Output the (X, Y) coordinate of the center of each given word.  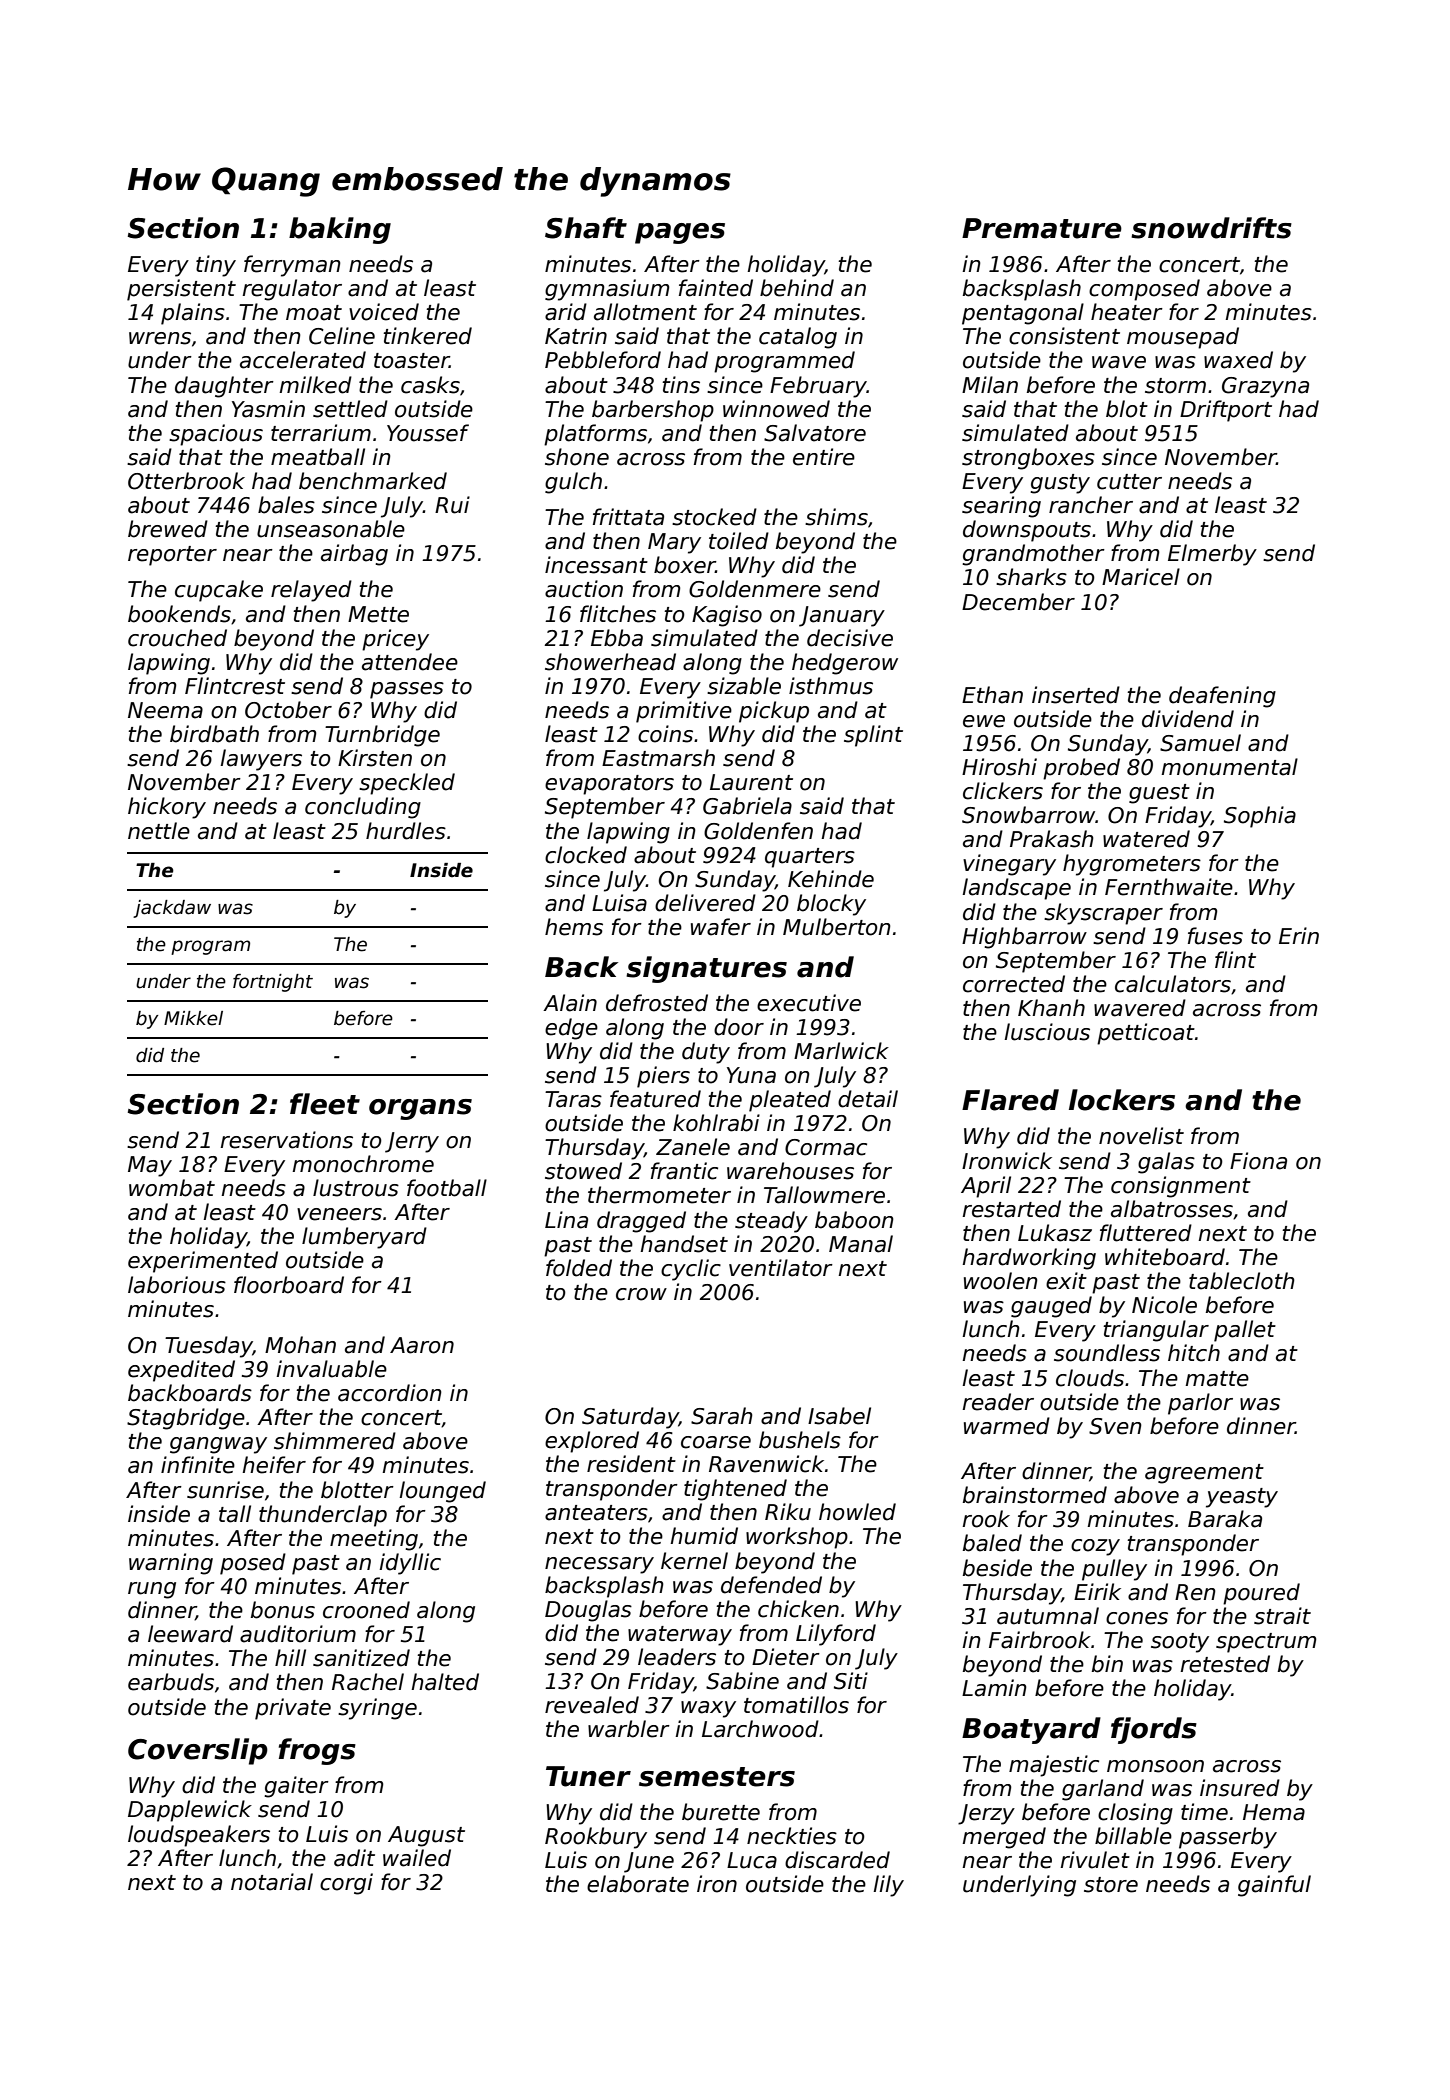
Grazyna (1265, 387)
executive (809, 1003)
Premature (1042, 228)
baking (340, 230)
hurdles (406, 831)
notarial (272, 1882)
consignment (1181, 1187)
